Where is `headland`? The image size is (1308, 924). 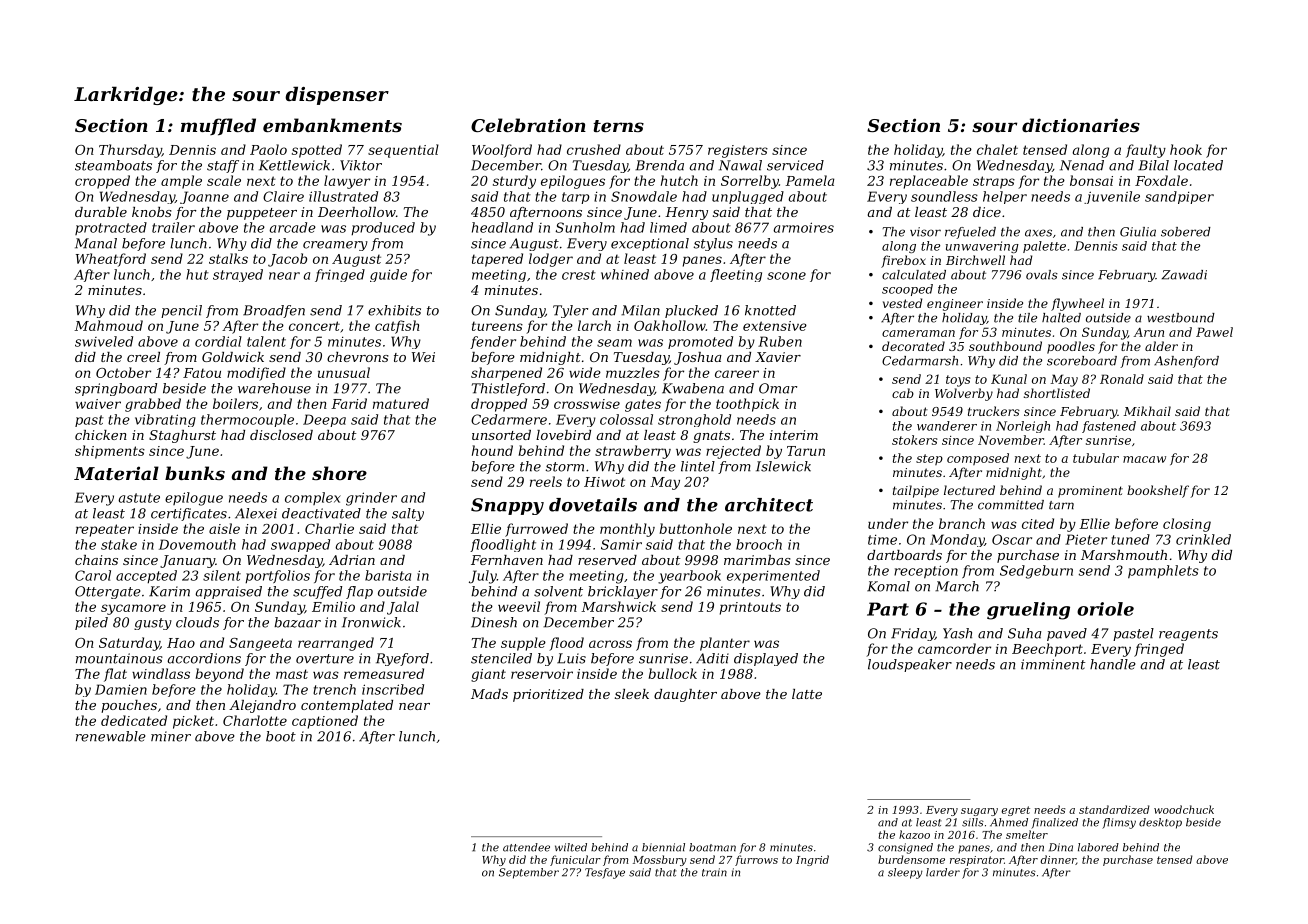 headland is located at coordinates (502, 227).
